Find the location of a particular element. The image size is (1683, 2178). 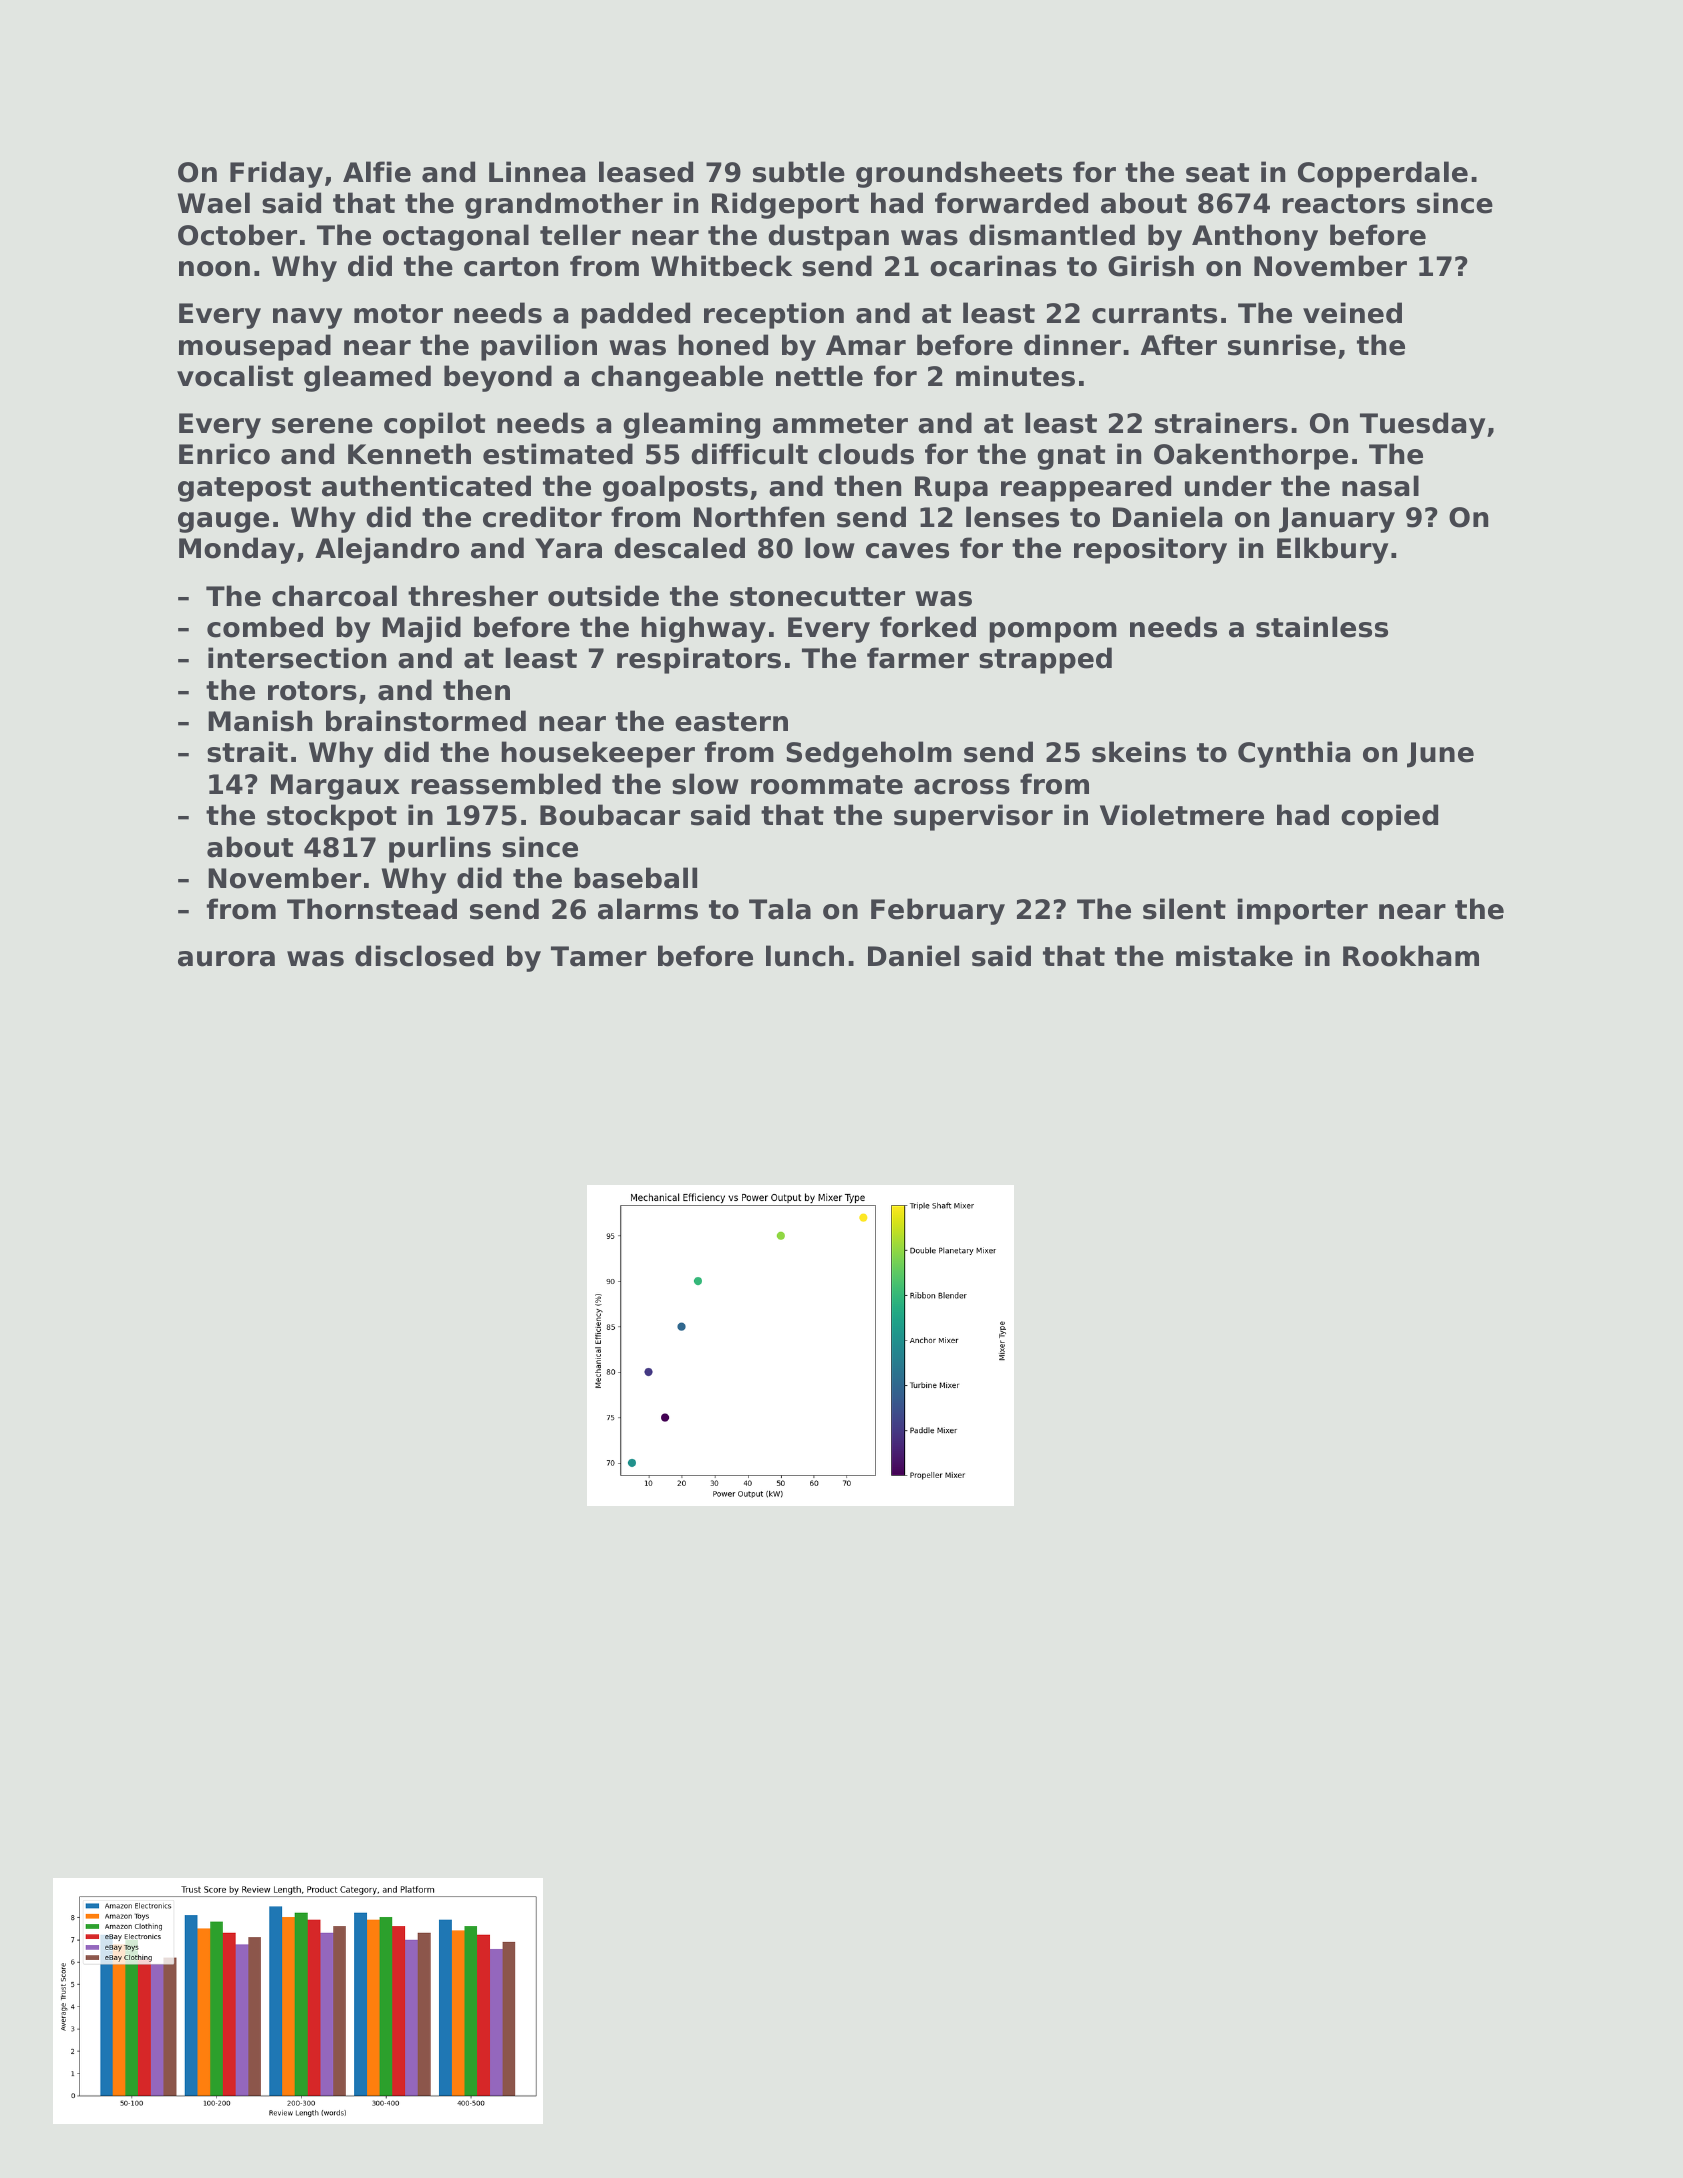

Alfie is located at coordinates (377, 172).
